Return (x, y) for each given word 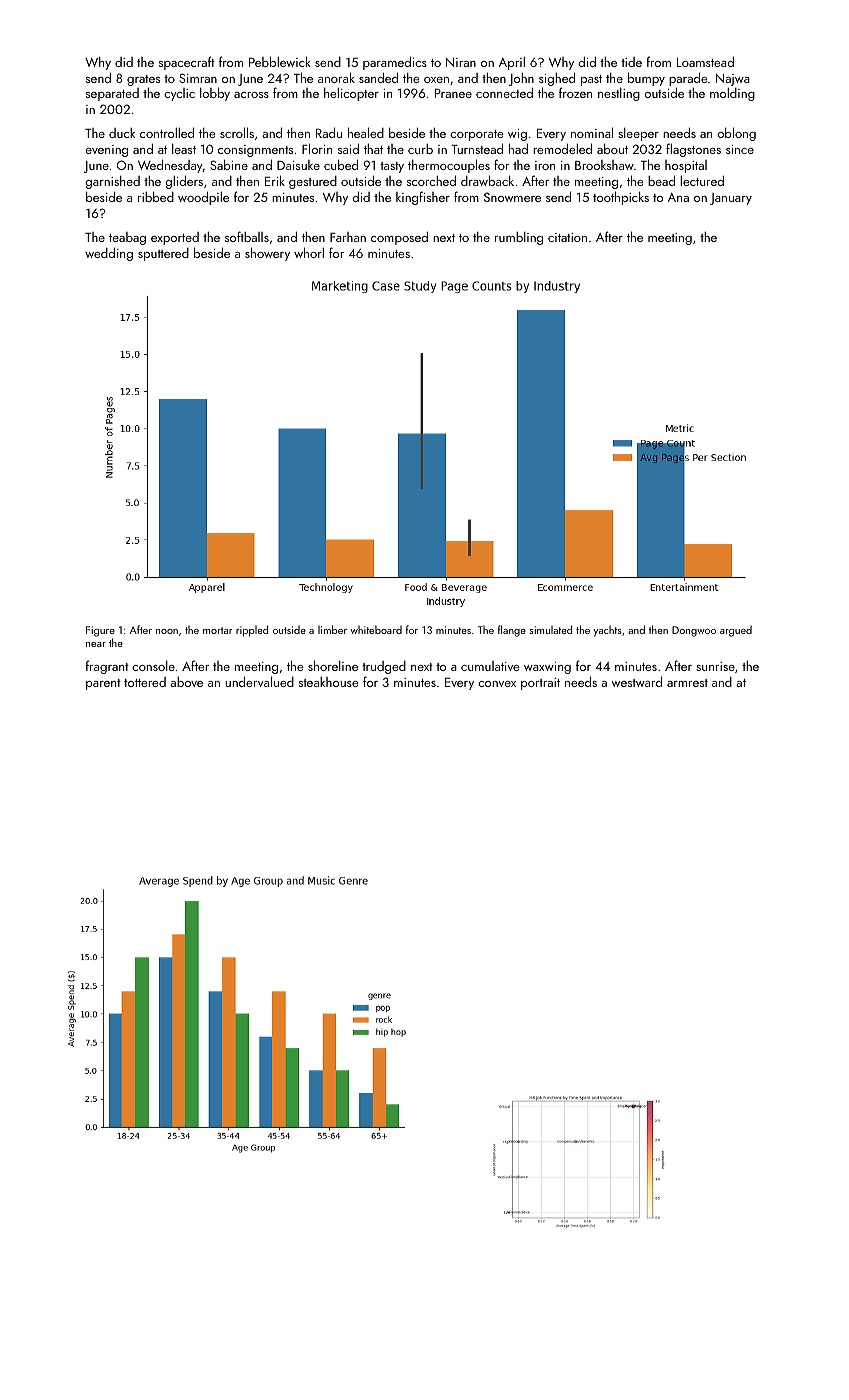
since (740, 149)
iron (545, 165)
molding (732, 94)
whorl (309, 252)
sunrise (715, 666)
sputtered (163, 254)
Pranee (453, 93)
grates (143, 80)
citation (567, 237)
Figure (100, 631)
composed (399, 238)
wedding (109, 254)
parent (103, 684)
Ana (678, 197)
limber (332, 629)
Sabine (229, 165)
